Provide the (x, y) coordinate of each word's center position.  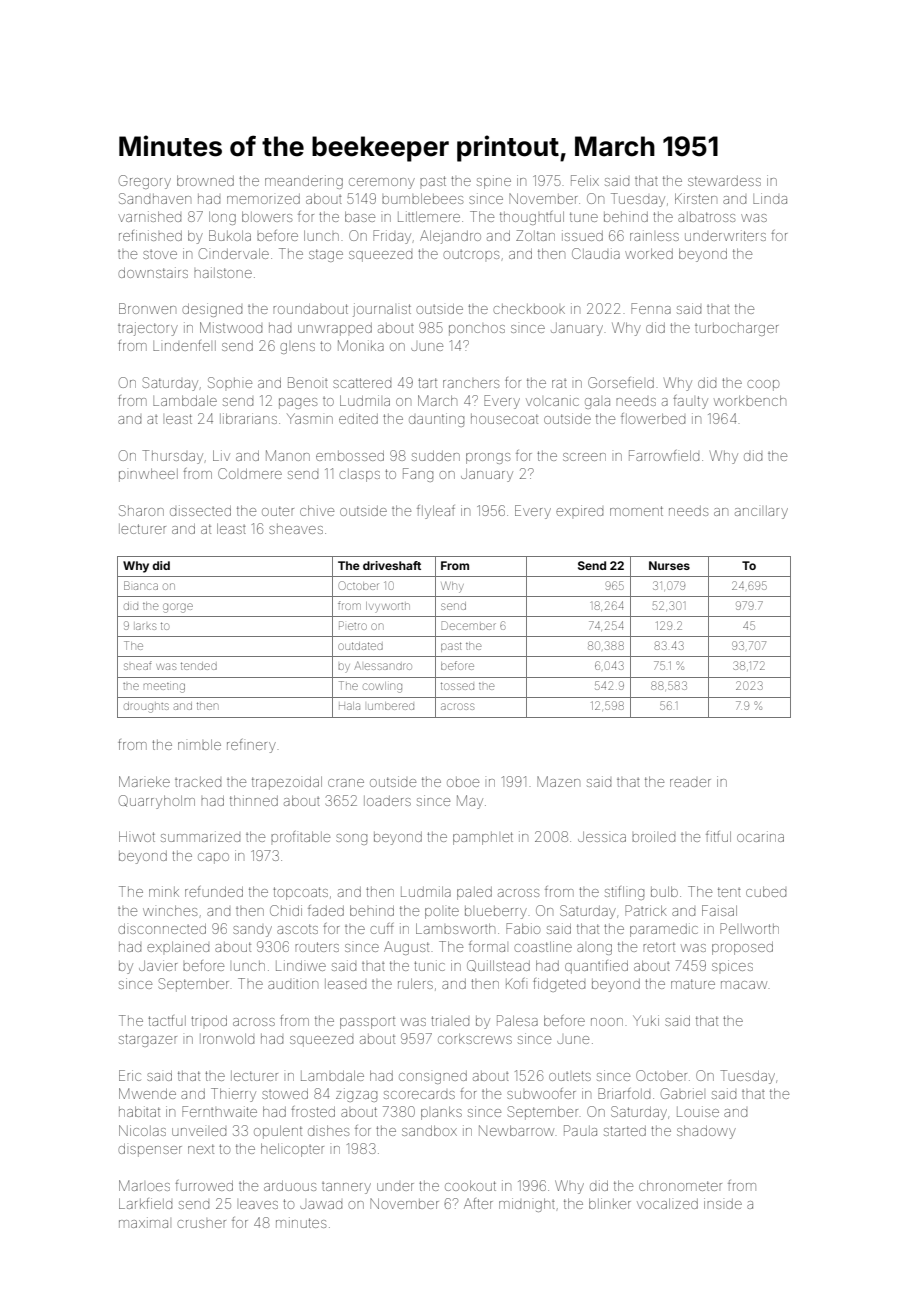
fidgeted (559, 985)
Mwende (147, 1093)
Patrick (646, 910)
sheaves (296, 529)
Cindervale (234, 253)
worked (649, 253)
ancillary (761, 512)
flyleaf (436, 512)
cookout (470, 1185)
